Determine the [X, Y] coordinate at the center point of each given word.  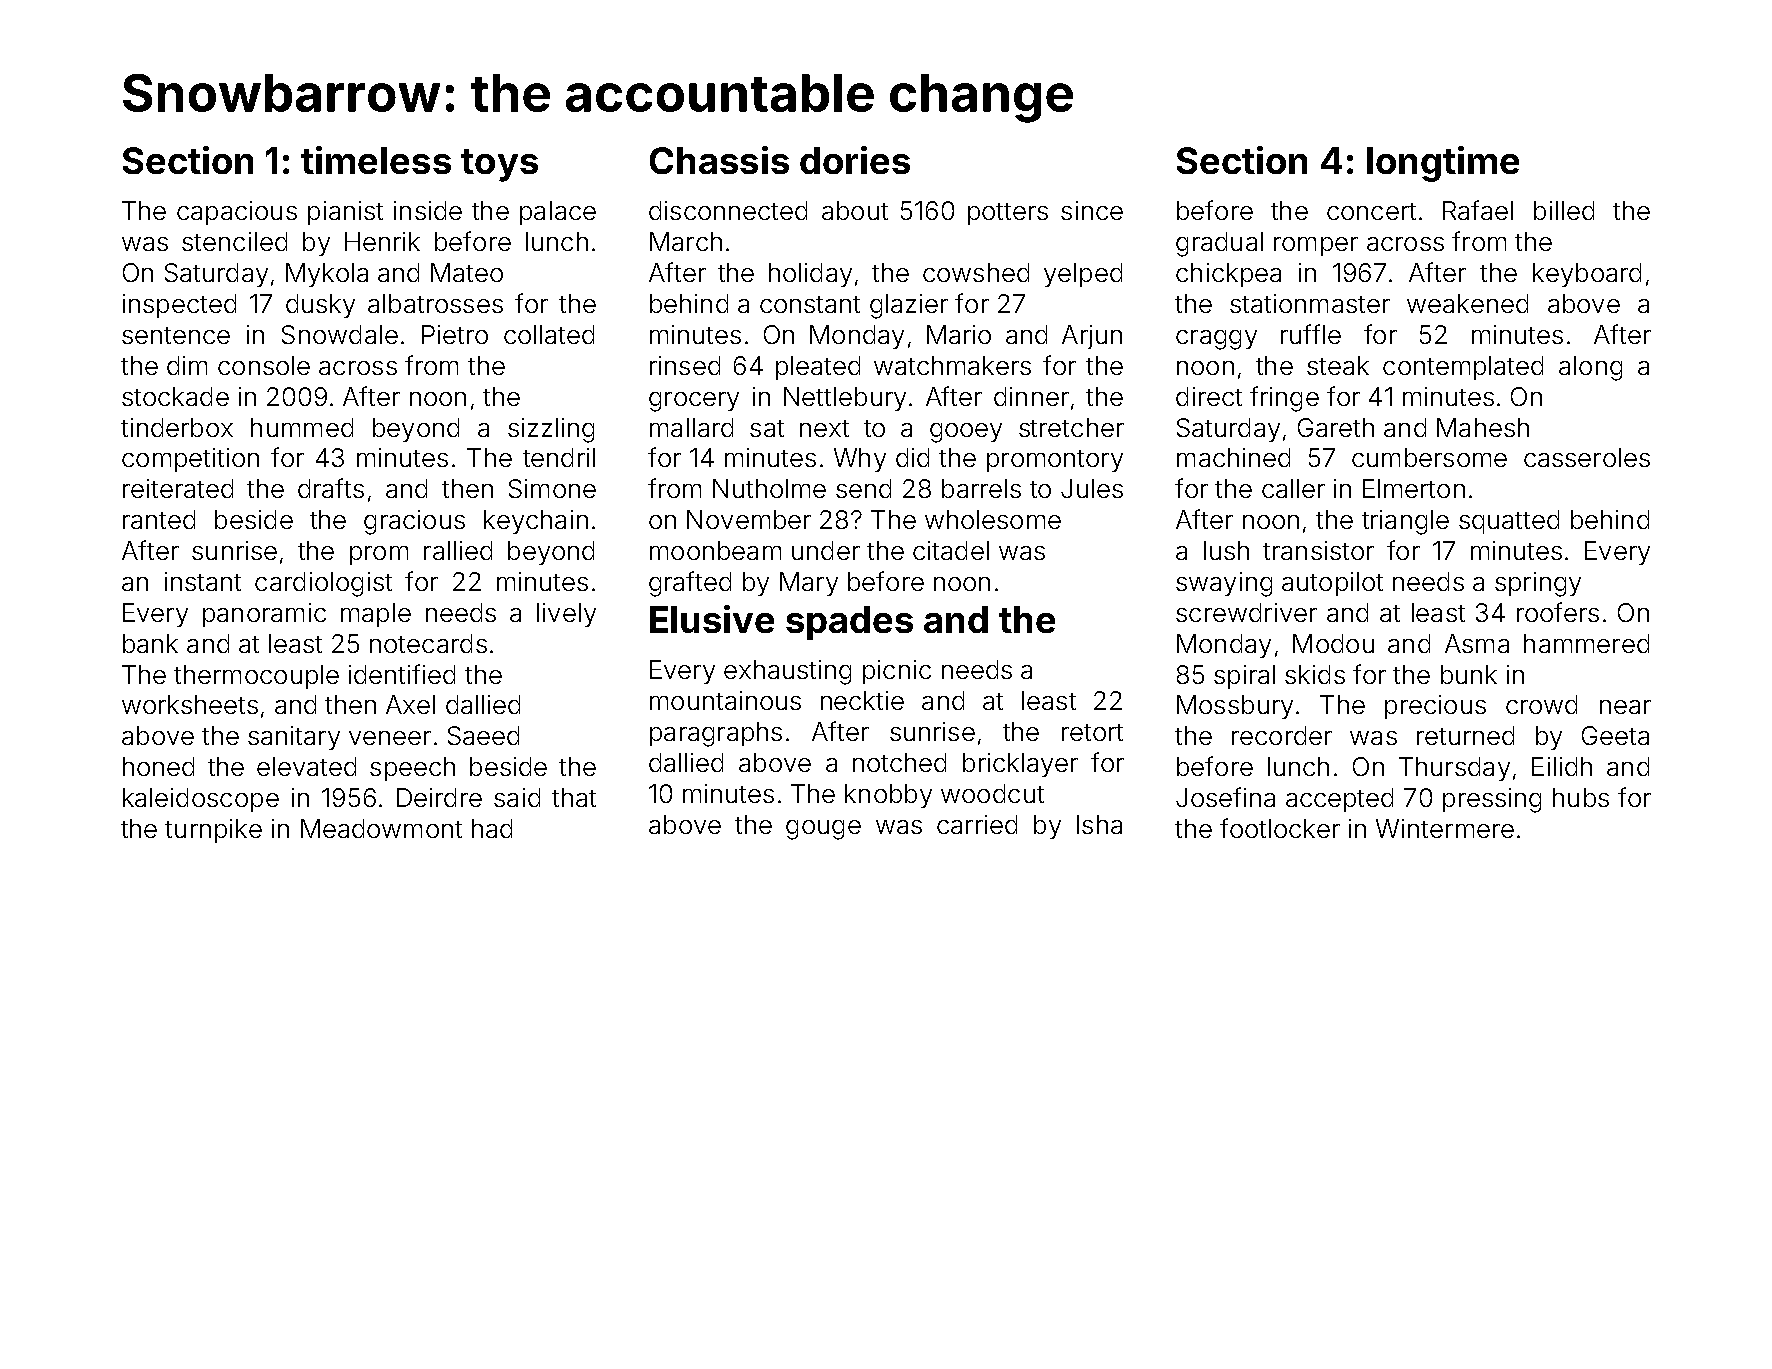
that [574, 797]
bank [150, 643]
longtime [1443, 164]
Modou [1333, 643]
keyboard [1587, 275]
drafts [331, 488]
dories [855, 160]
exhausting [787, 672]
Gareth [1336, 427]
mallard [691, 427]
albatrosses [435, 303]
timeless [376, 160]
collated [549, 334]
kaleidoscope [201, 800]
